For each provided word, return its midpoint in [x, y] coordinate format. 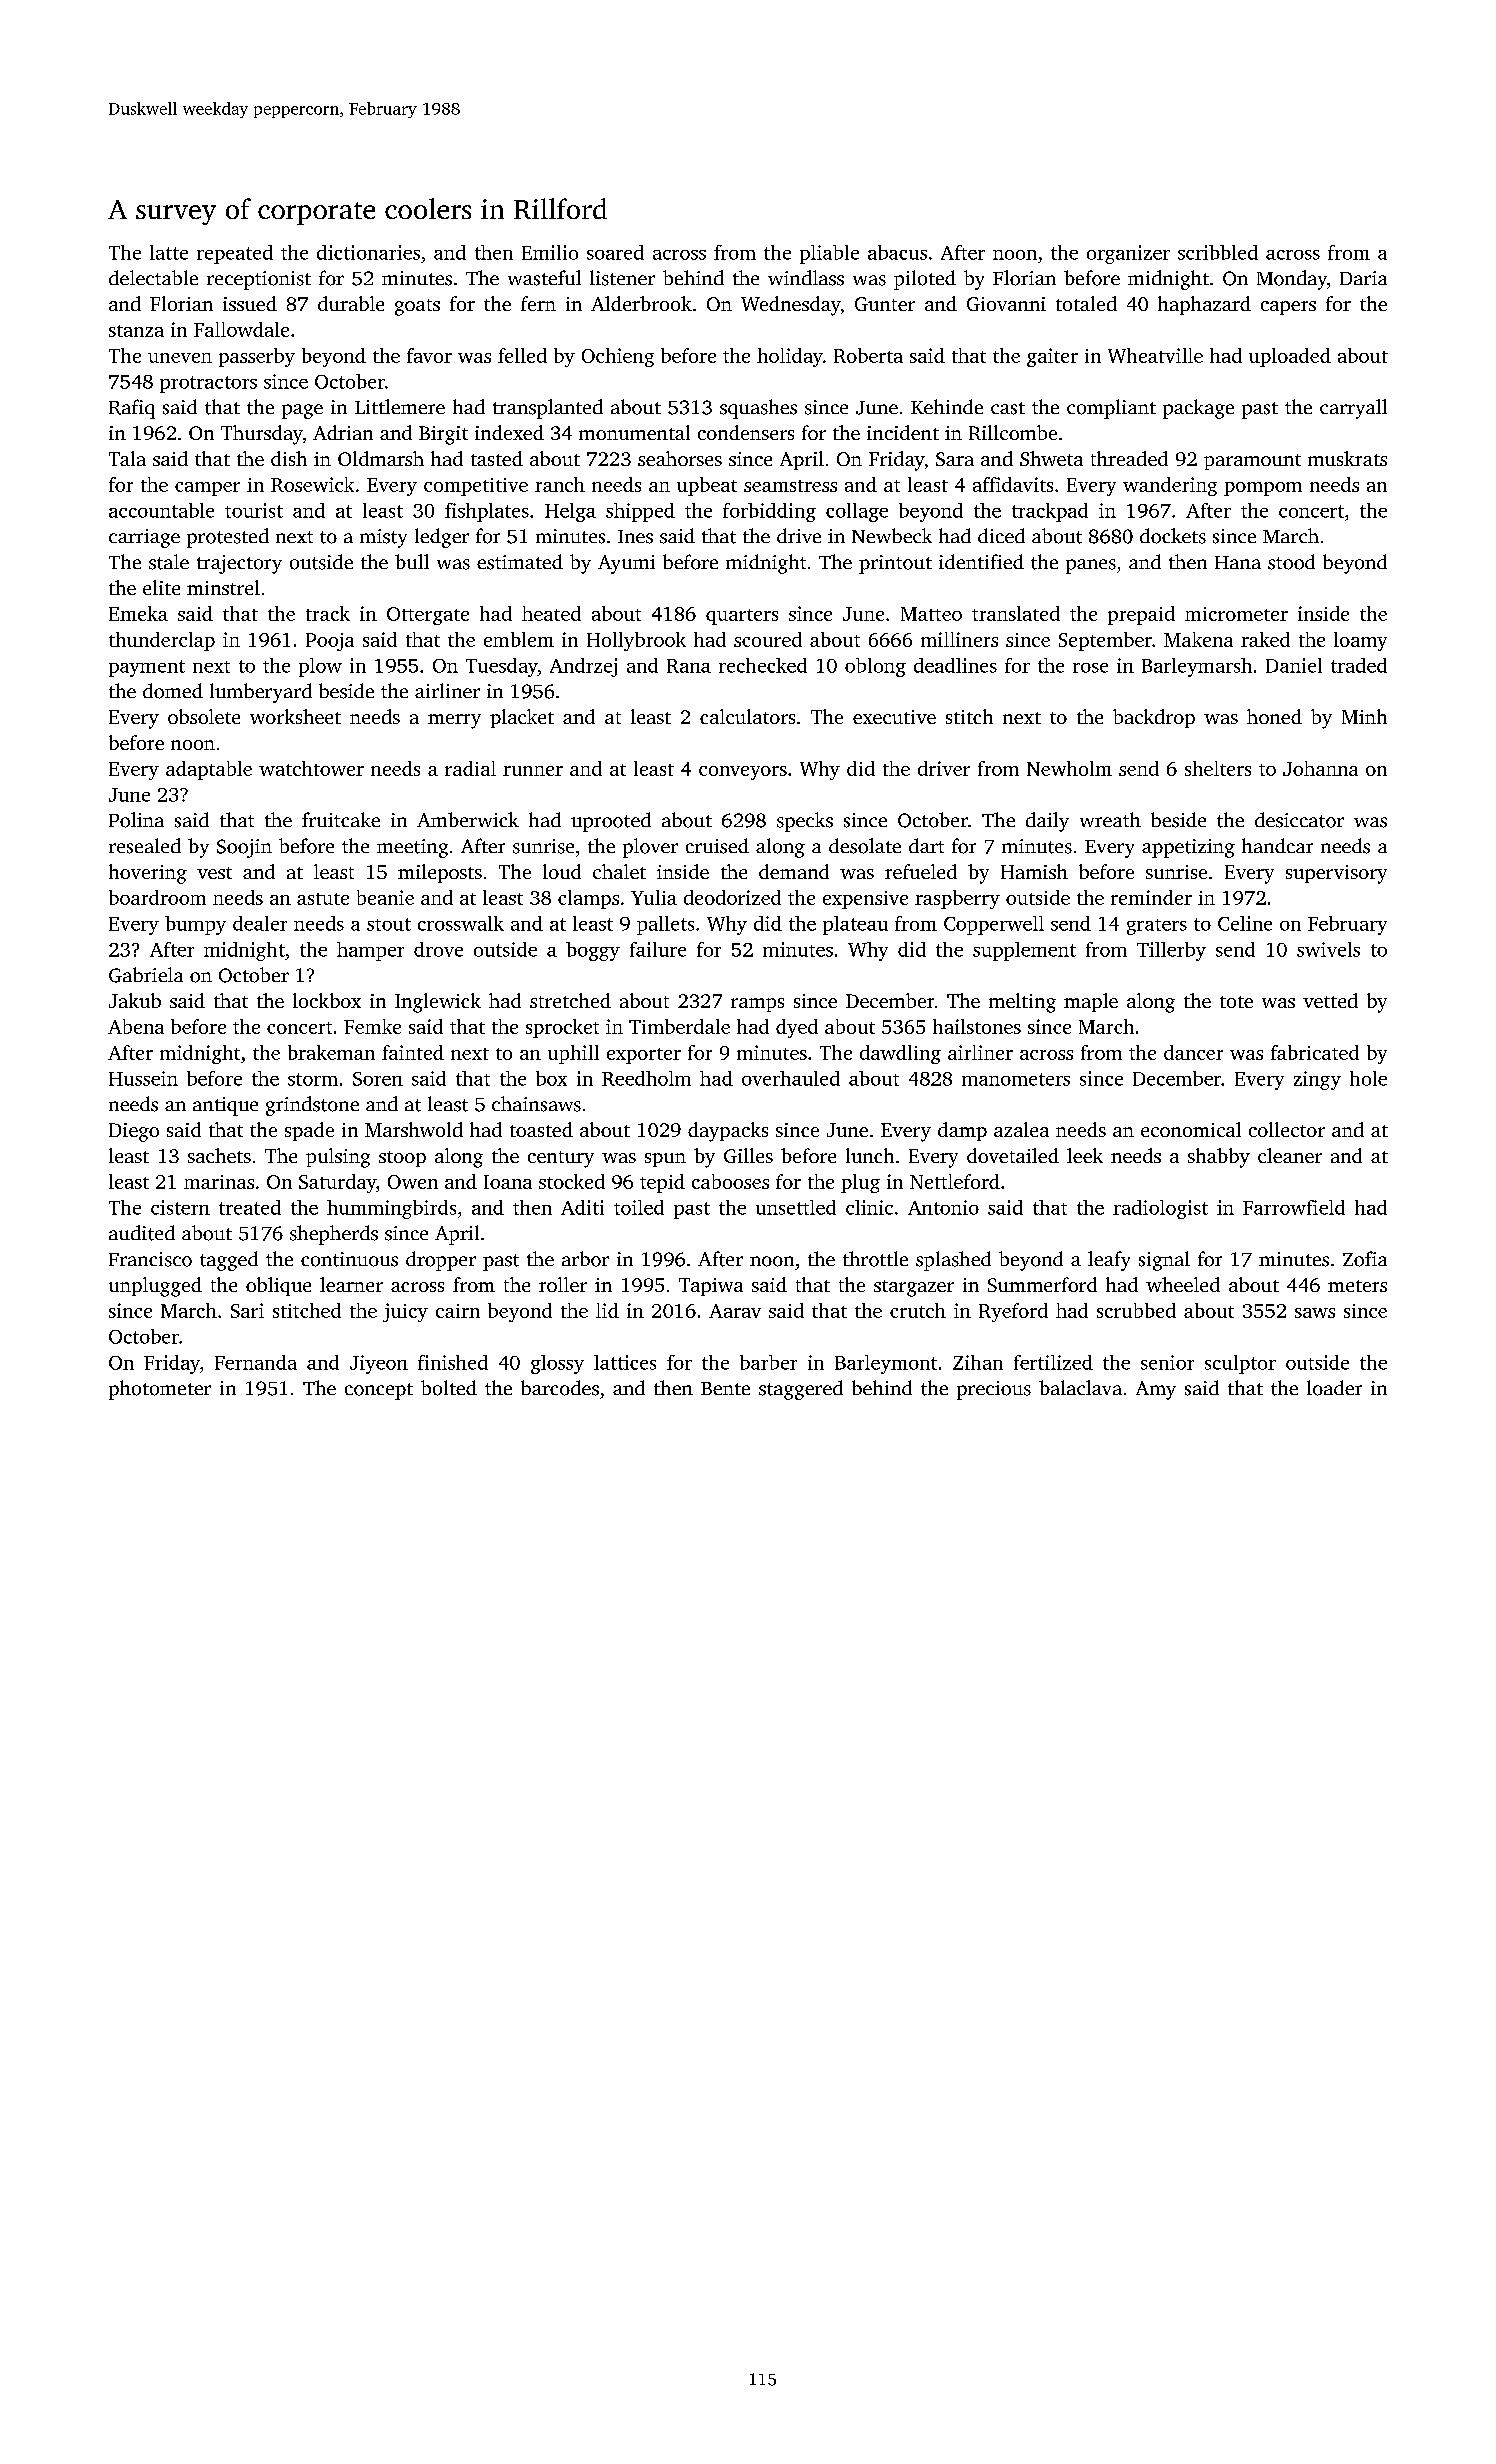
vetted [1330, 1000]
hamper [370, 951]
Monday [1292, 280]
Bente [725, 1388]
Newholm [1069, 768]
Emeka [138, 613]
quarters [742, 617]
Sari [247, 1310]
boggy [593, 951]
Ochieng [618, 357]
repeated [235, 254]
